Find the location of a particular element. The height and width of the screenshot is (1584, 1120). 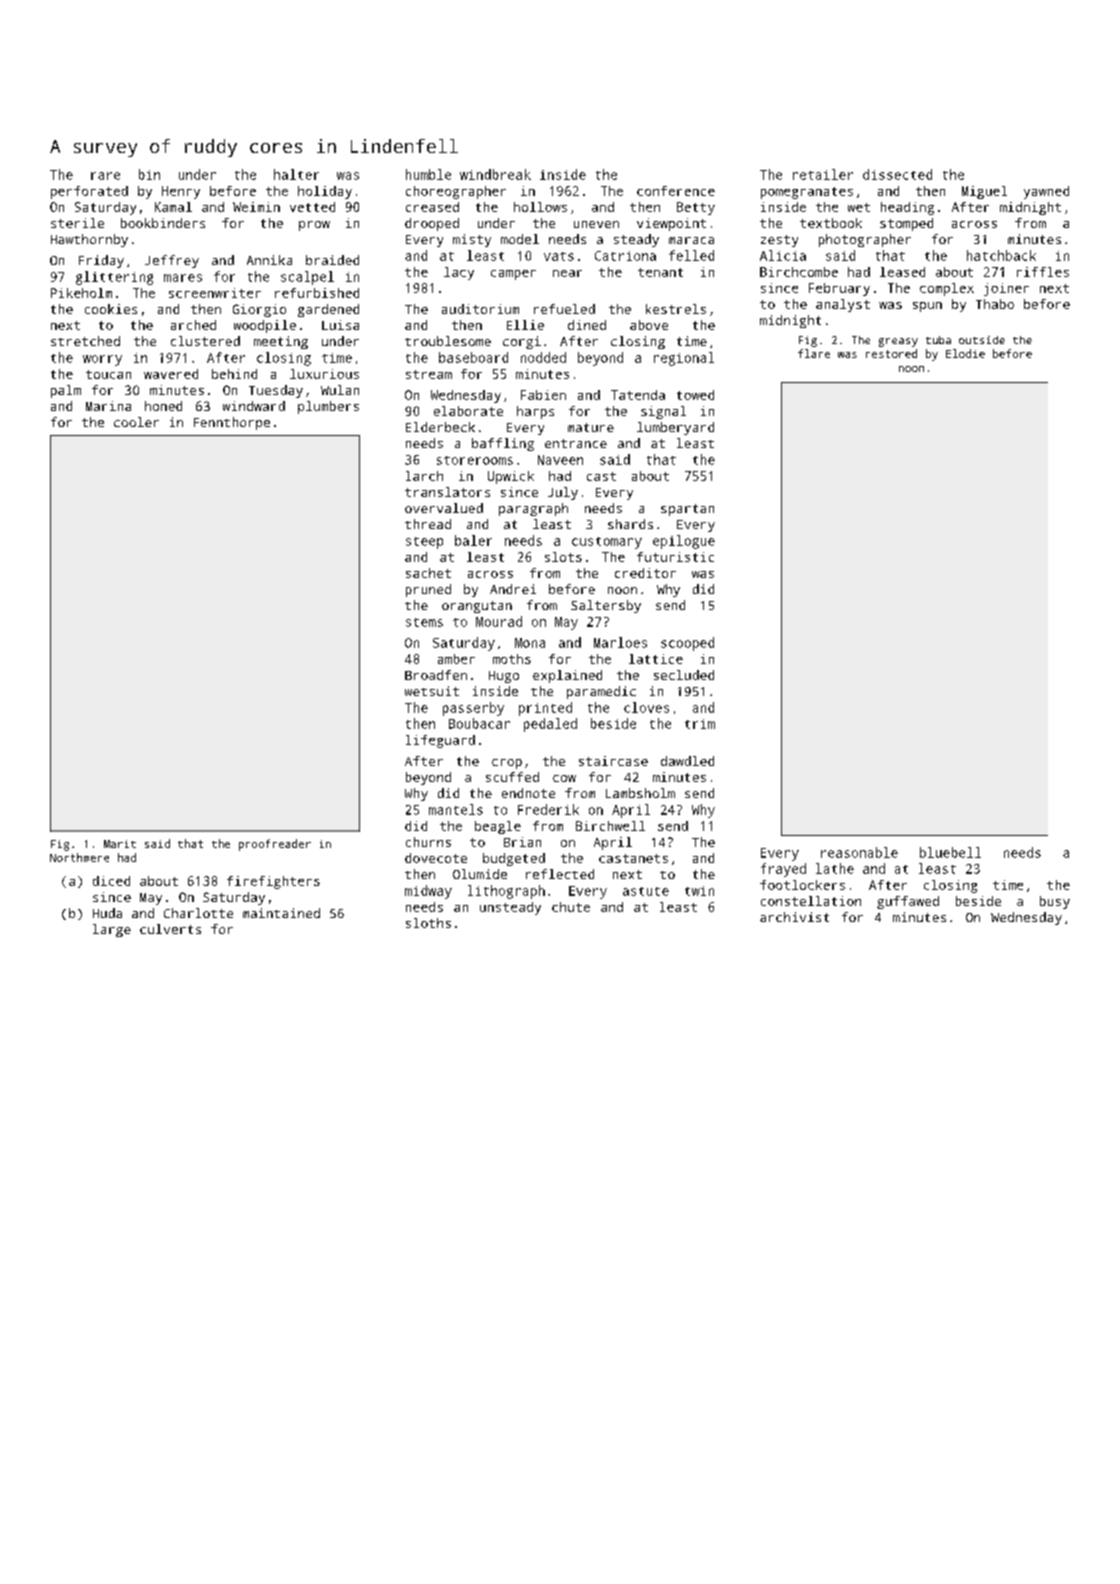

rare is located at coordinates (105, 176).
